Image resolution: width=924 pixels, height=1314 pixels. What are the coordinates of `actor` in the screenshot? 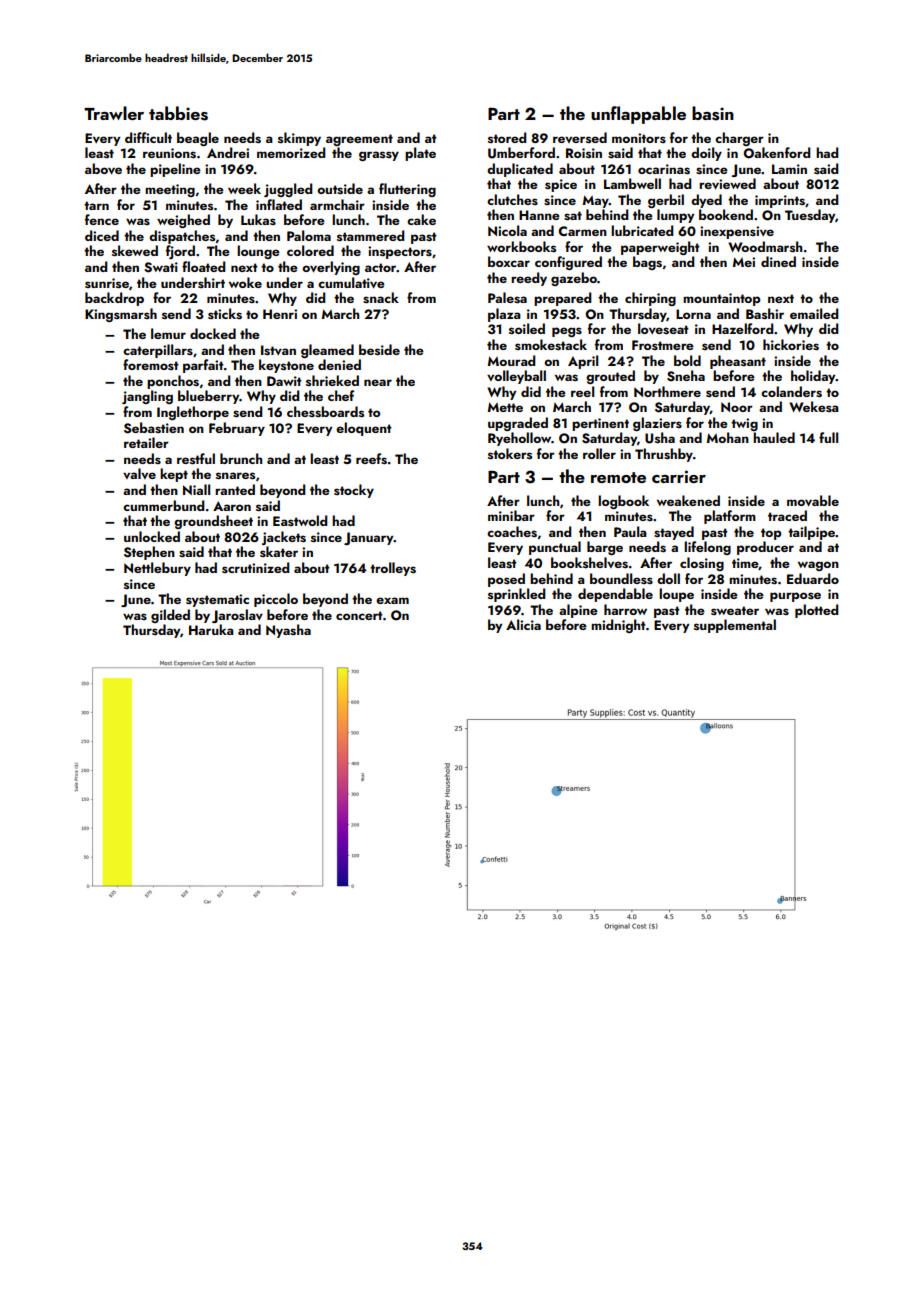 It's located at (381, 267).
